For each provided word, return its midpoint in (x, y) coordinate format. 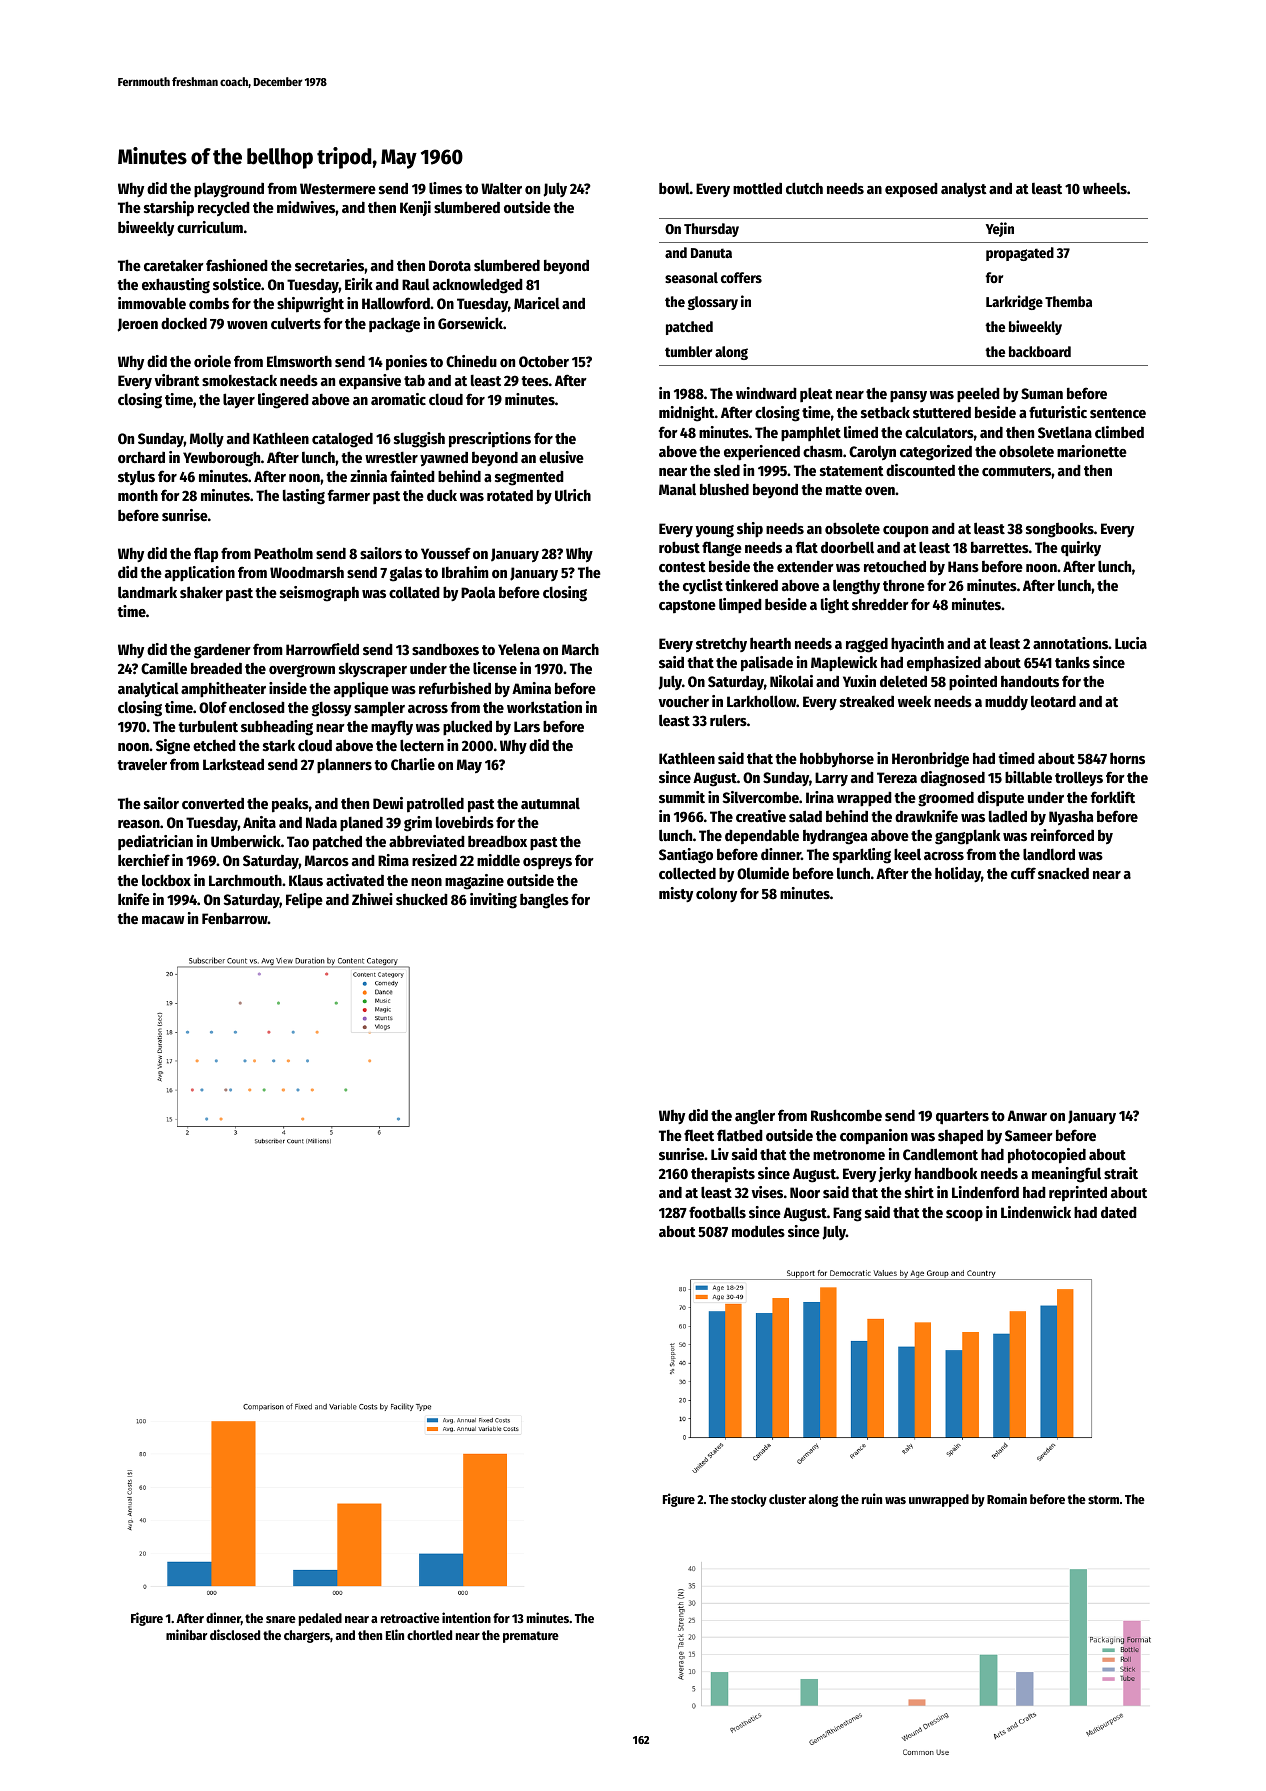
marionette (1092, 451)
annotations (1070, 643)
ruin (872, 1498)
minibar (187, 1634)
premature (531, 1637)
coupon (905, 531)
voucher (683, 701)
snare (281, 1619)
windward (766, 393)
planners (344, 766)
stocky (749, 1500)
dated (1119, 1212)
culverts (296, 323)
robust (679, 547)
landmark (147, 592)
